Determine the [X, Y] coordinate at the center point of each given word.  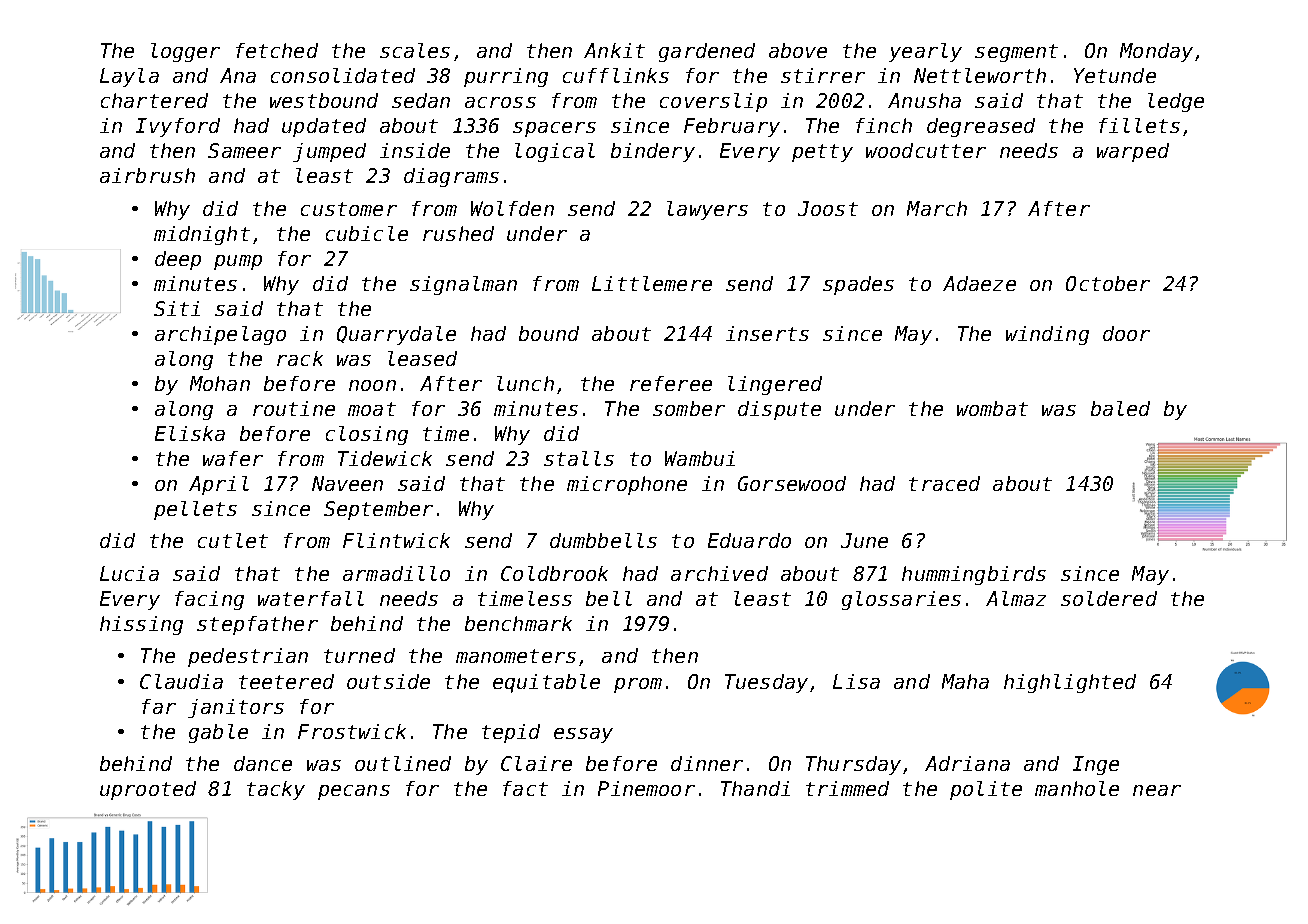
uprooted [148, 790]
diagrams [451, 177]
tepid [511, 733]
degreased [981, 127]
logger [185, 52]
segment [1016, 53]
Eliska [190, 433]
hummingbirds [974, 575]
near [1157, 790]
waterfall [311, 598]
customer [349, 209]
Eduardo [749, 540]
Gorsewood [792, 483]
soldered [1109, 598]
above [798, 50]
